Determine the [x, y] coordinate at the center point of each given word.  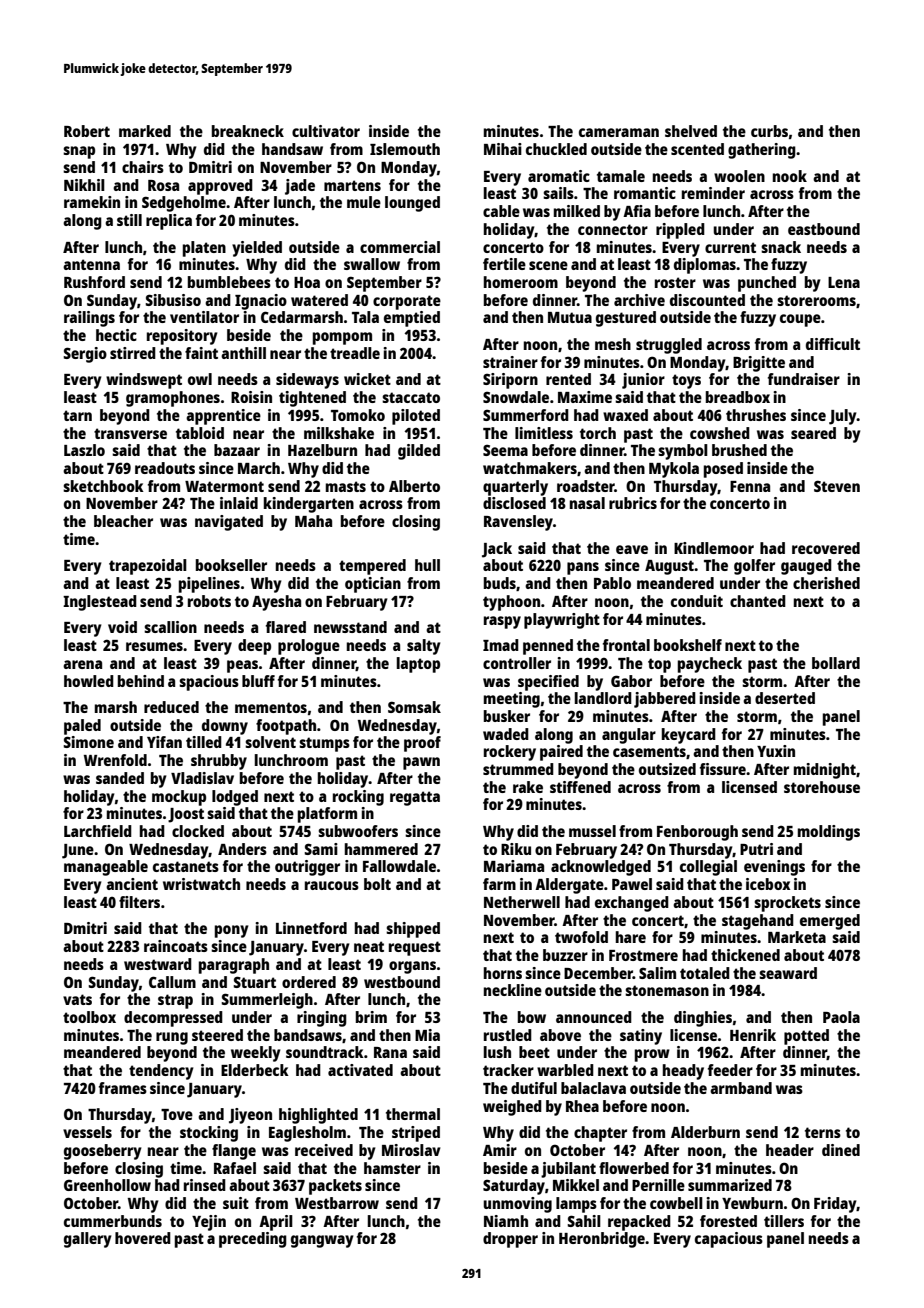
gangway [322, 1241]
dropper [510, 1240]
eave [632, 549]
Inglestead [100, 603]
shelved [691, 131]
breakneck [248, 131]
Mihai [503, 149]
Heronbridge [602, 1240]
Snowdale [516, 397]
